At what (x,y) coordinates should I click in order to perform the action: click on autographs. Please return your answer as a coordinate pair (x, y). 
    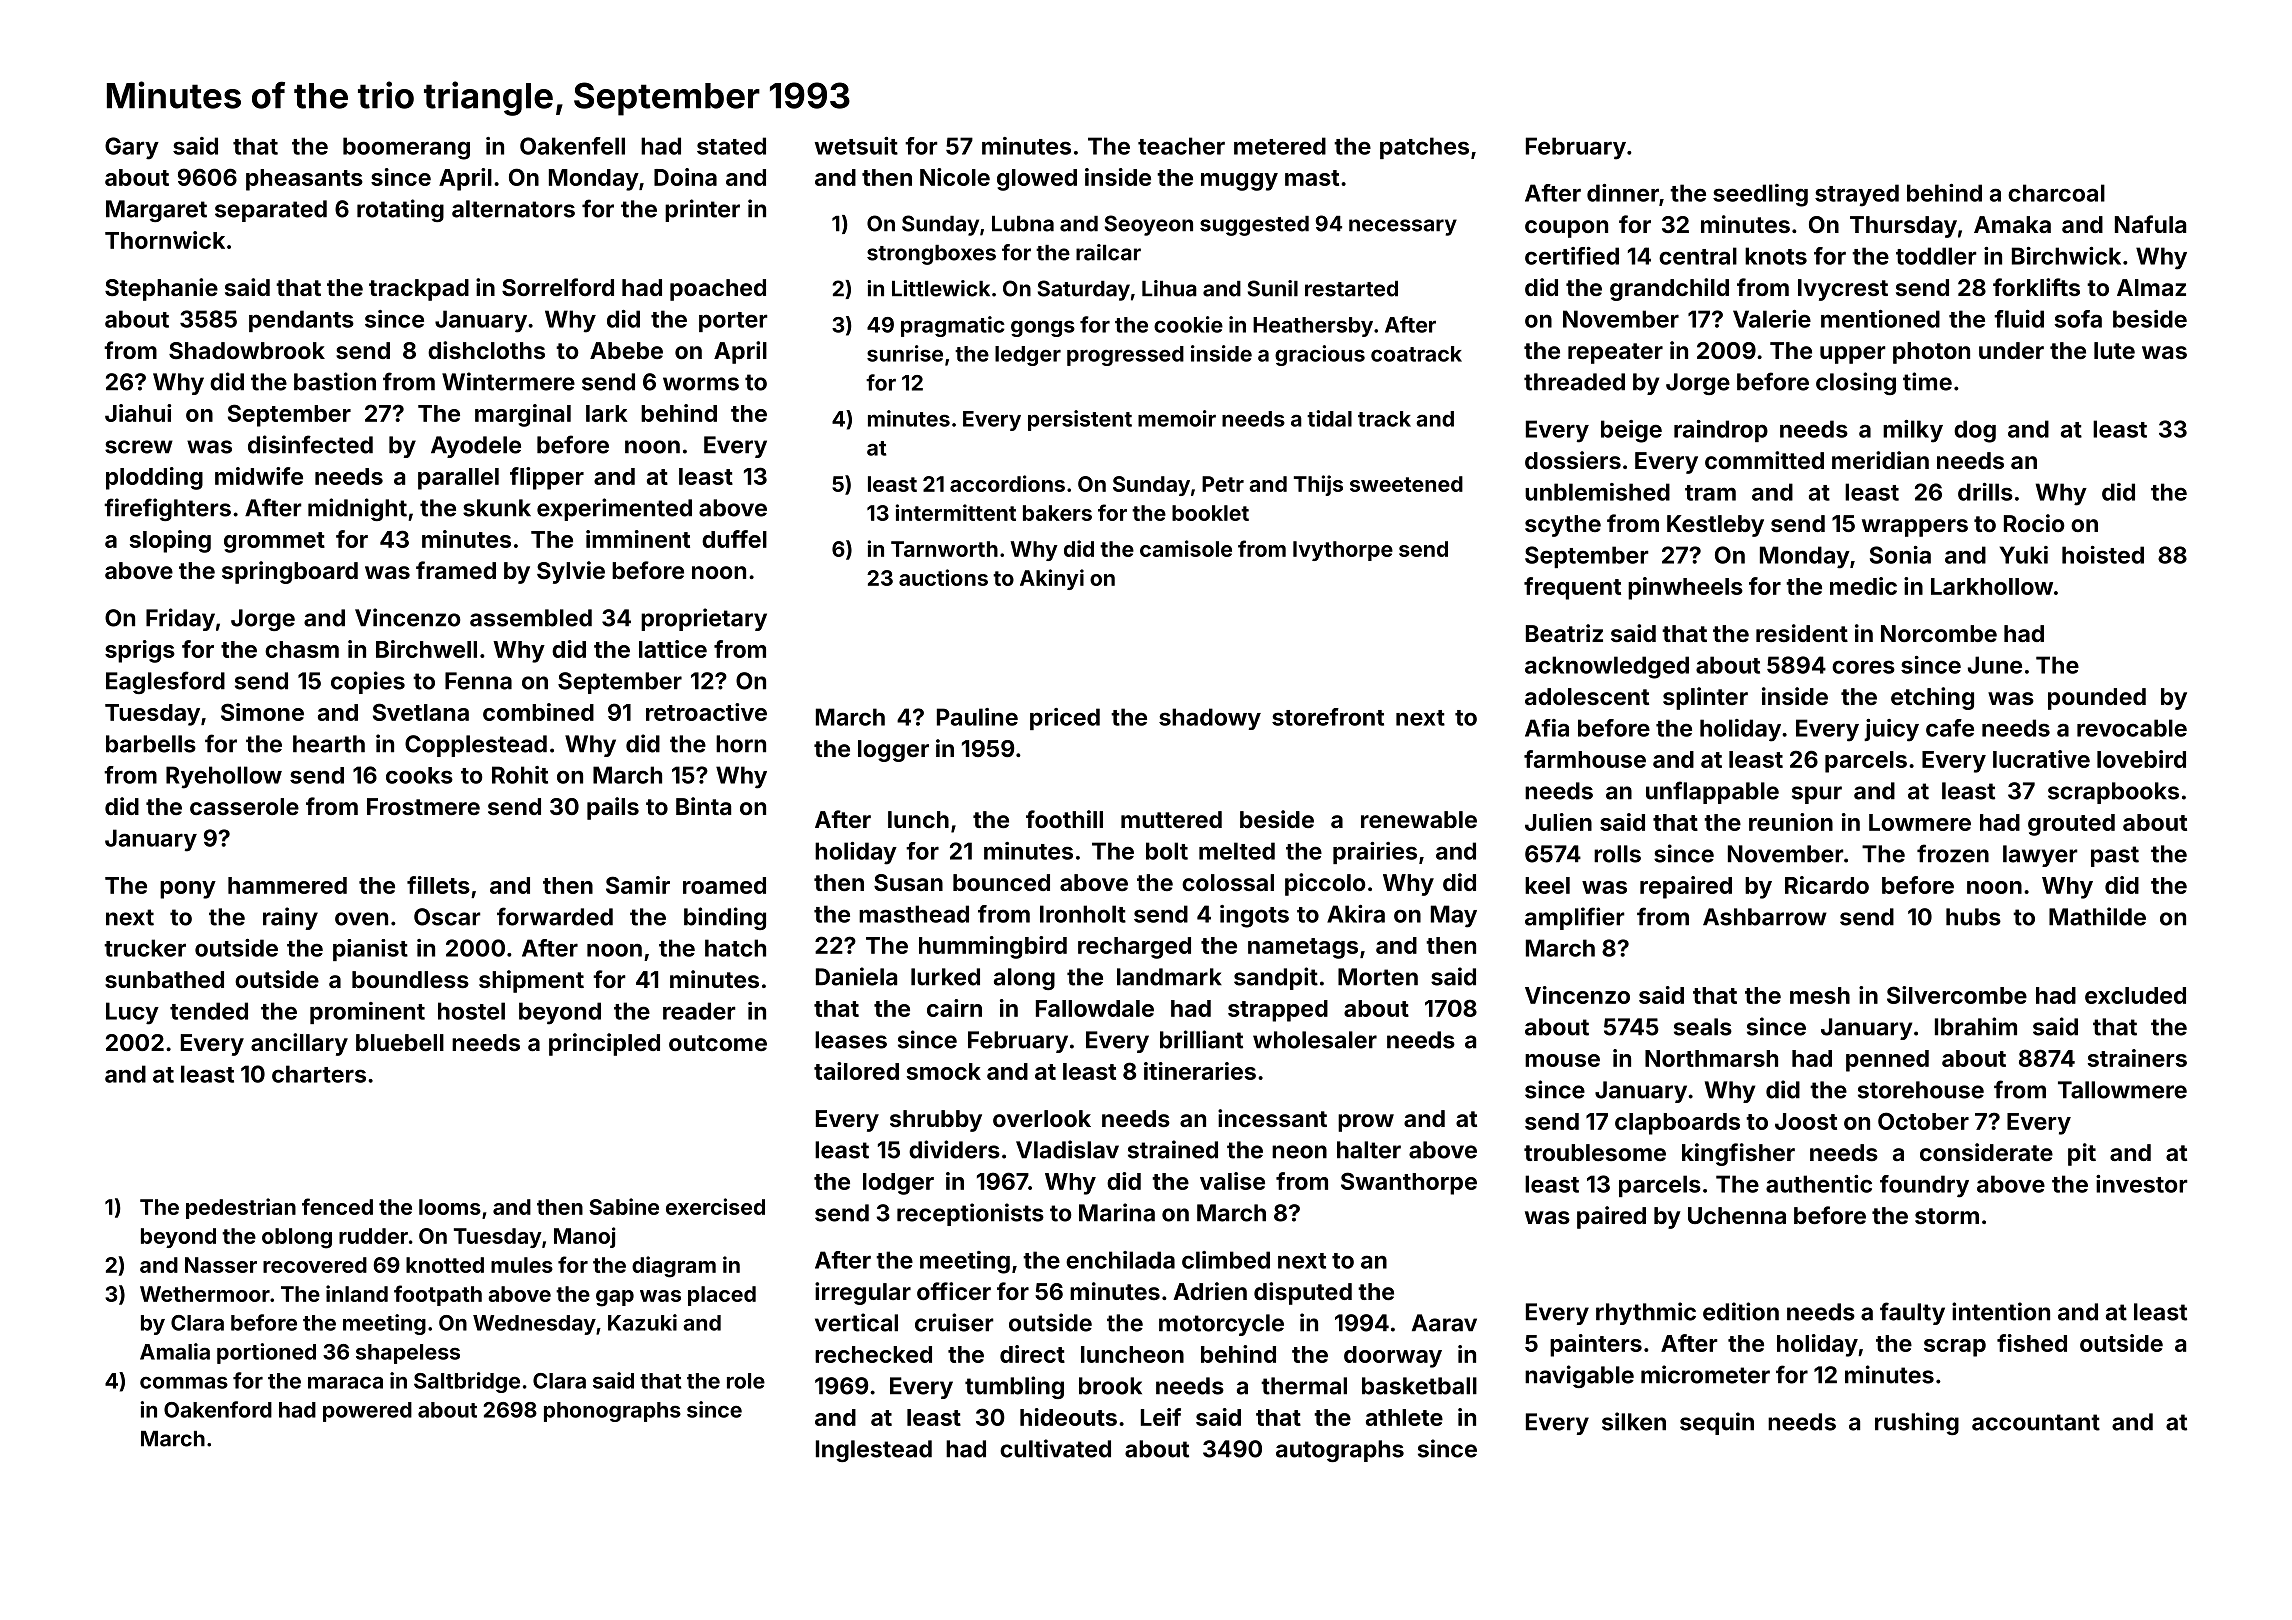
    Looking at the image, I should click on (1340, 1451).
